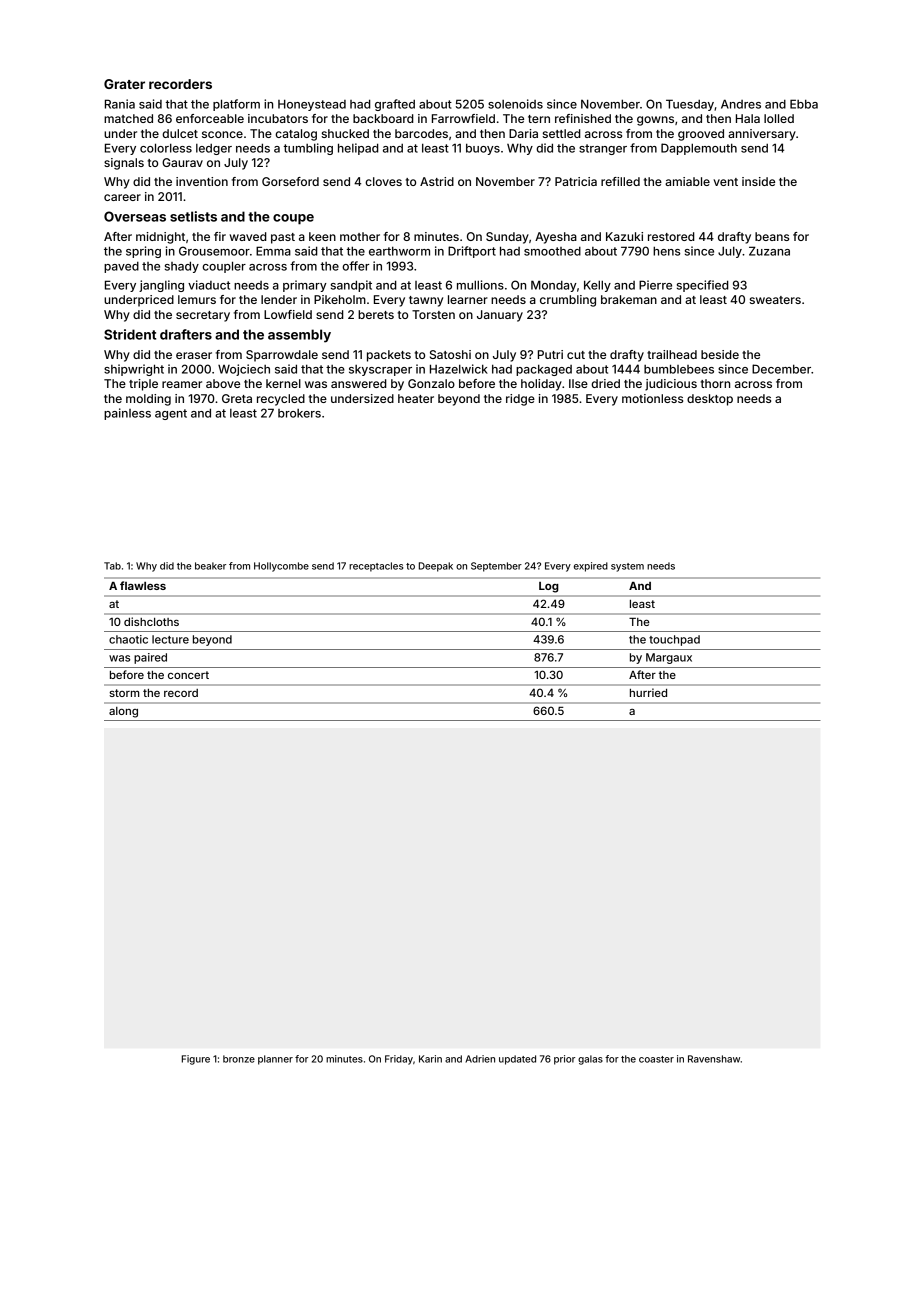 This screenshot has height=1308, width=924. Describe the element at coordinates (714, 1059) in the screenshot. I see `Ravenshaw` at that location.
